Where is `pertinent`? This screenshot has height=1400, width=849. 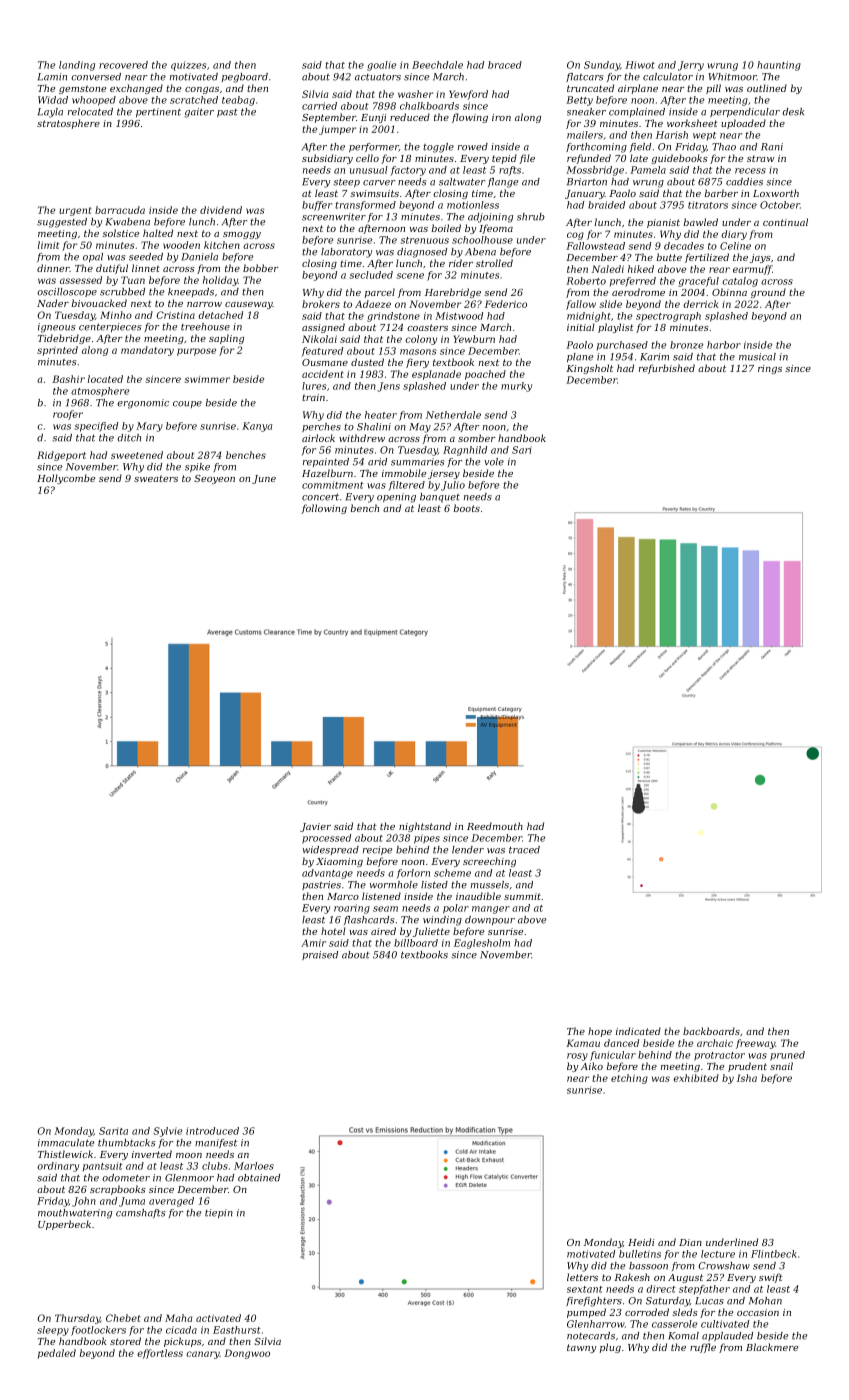
pertinent is located at coordinates (158, 112).
